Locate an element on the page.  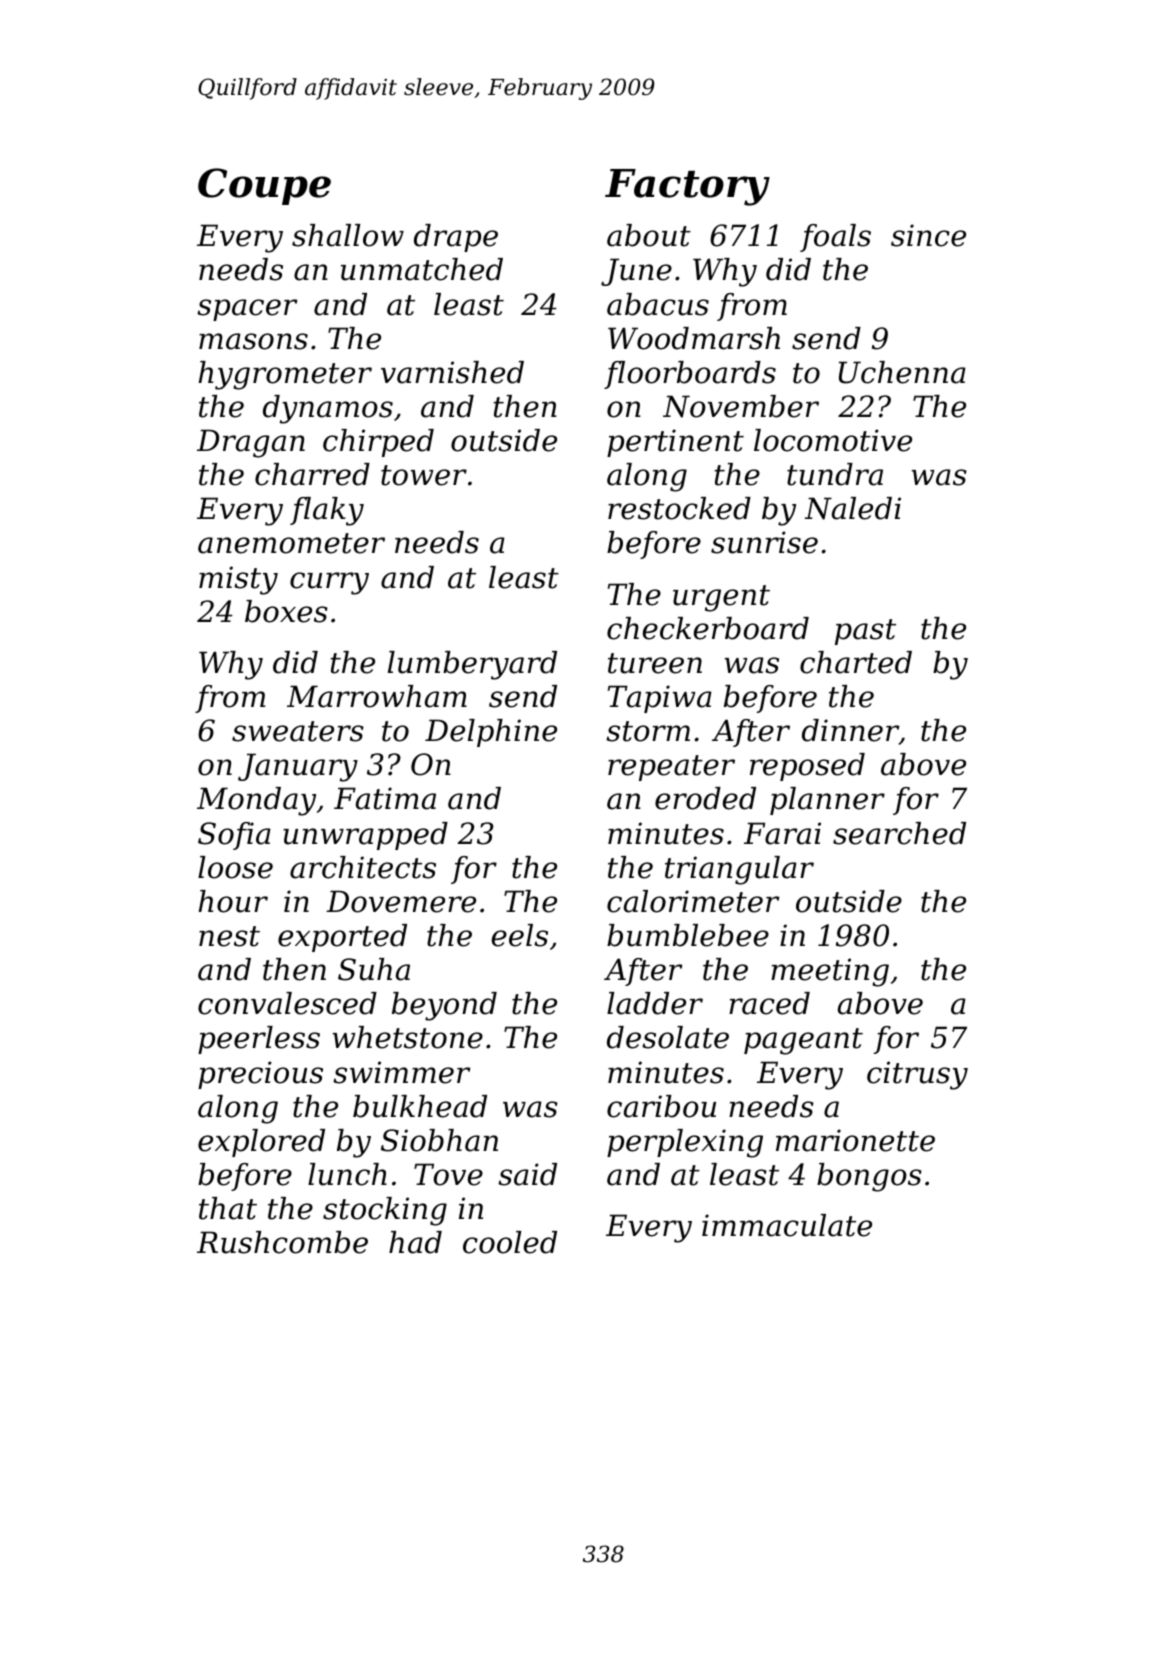
Factory is located at coordinates (687, 187).
